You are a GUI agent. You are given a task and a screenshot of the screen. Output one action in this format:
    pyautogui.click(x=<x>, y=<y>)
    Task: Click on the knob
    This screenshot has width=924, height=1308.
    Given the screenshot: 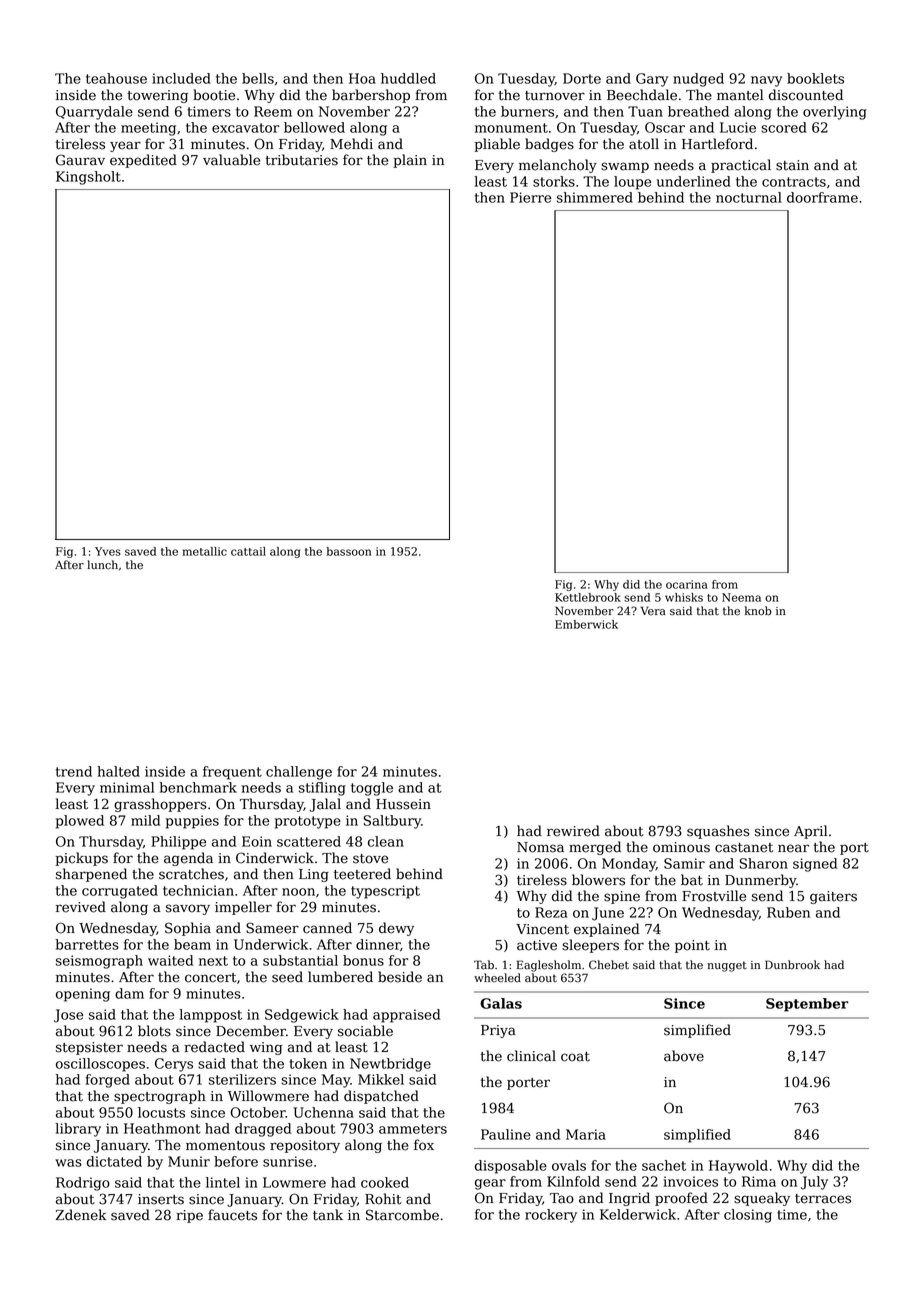 What is the action you would take?
    pyautogui.click(x=758, y=611)
